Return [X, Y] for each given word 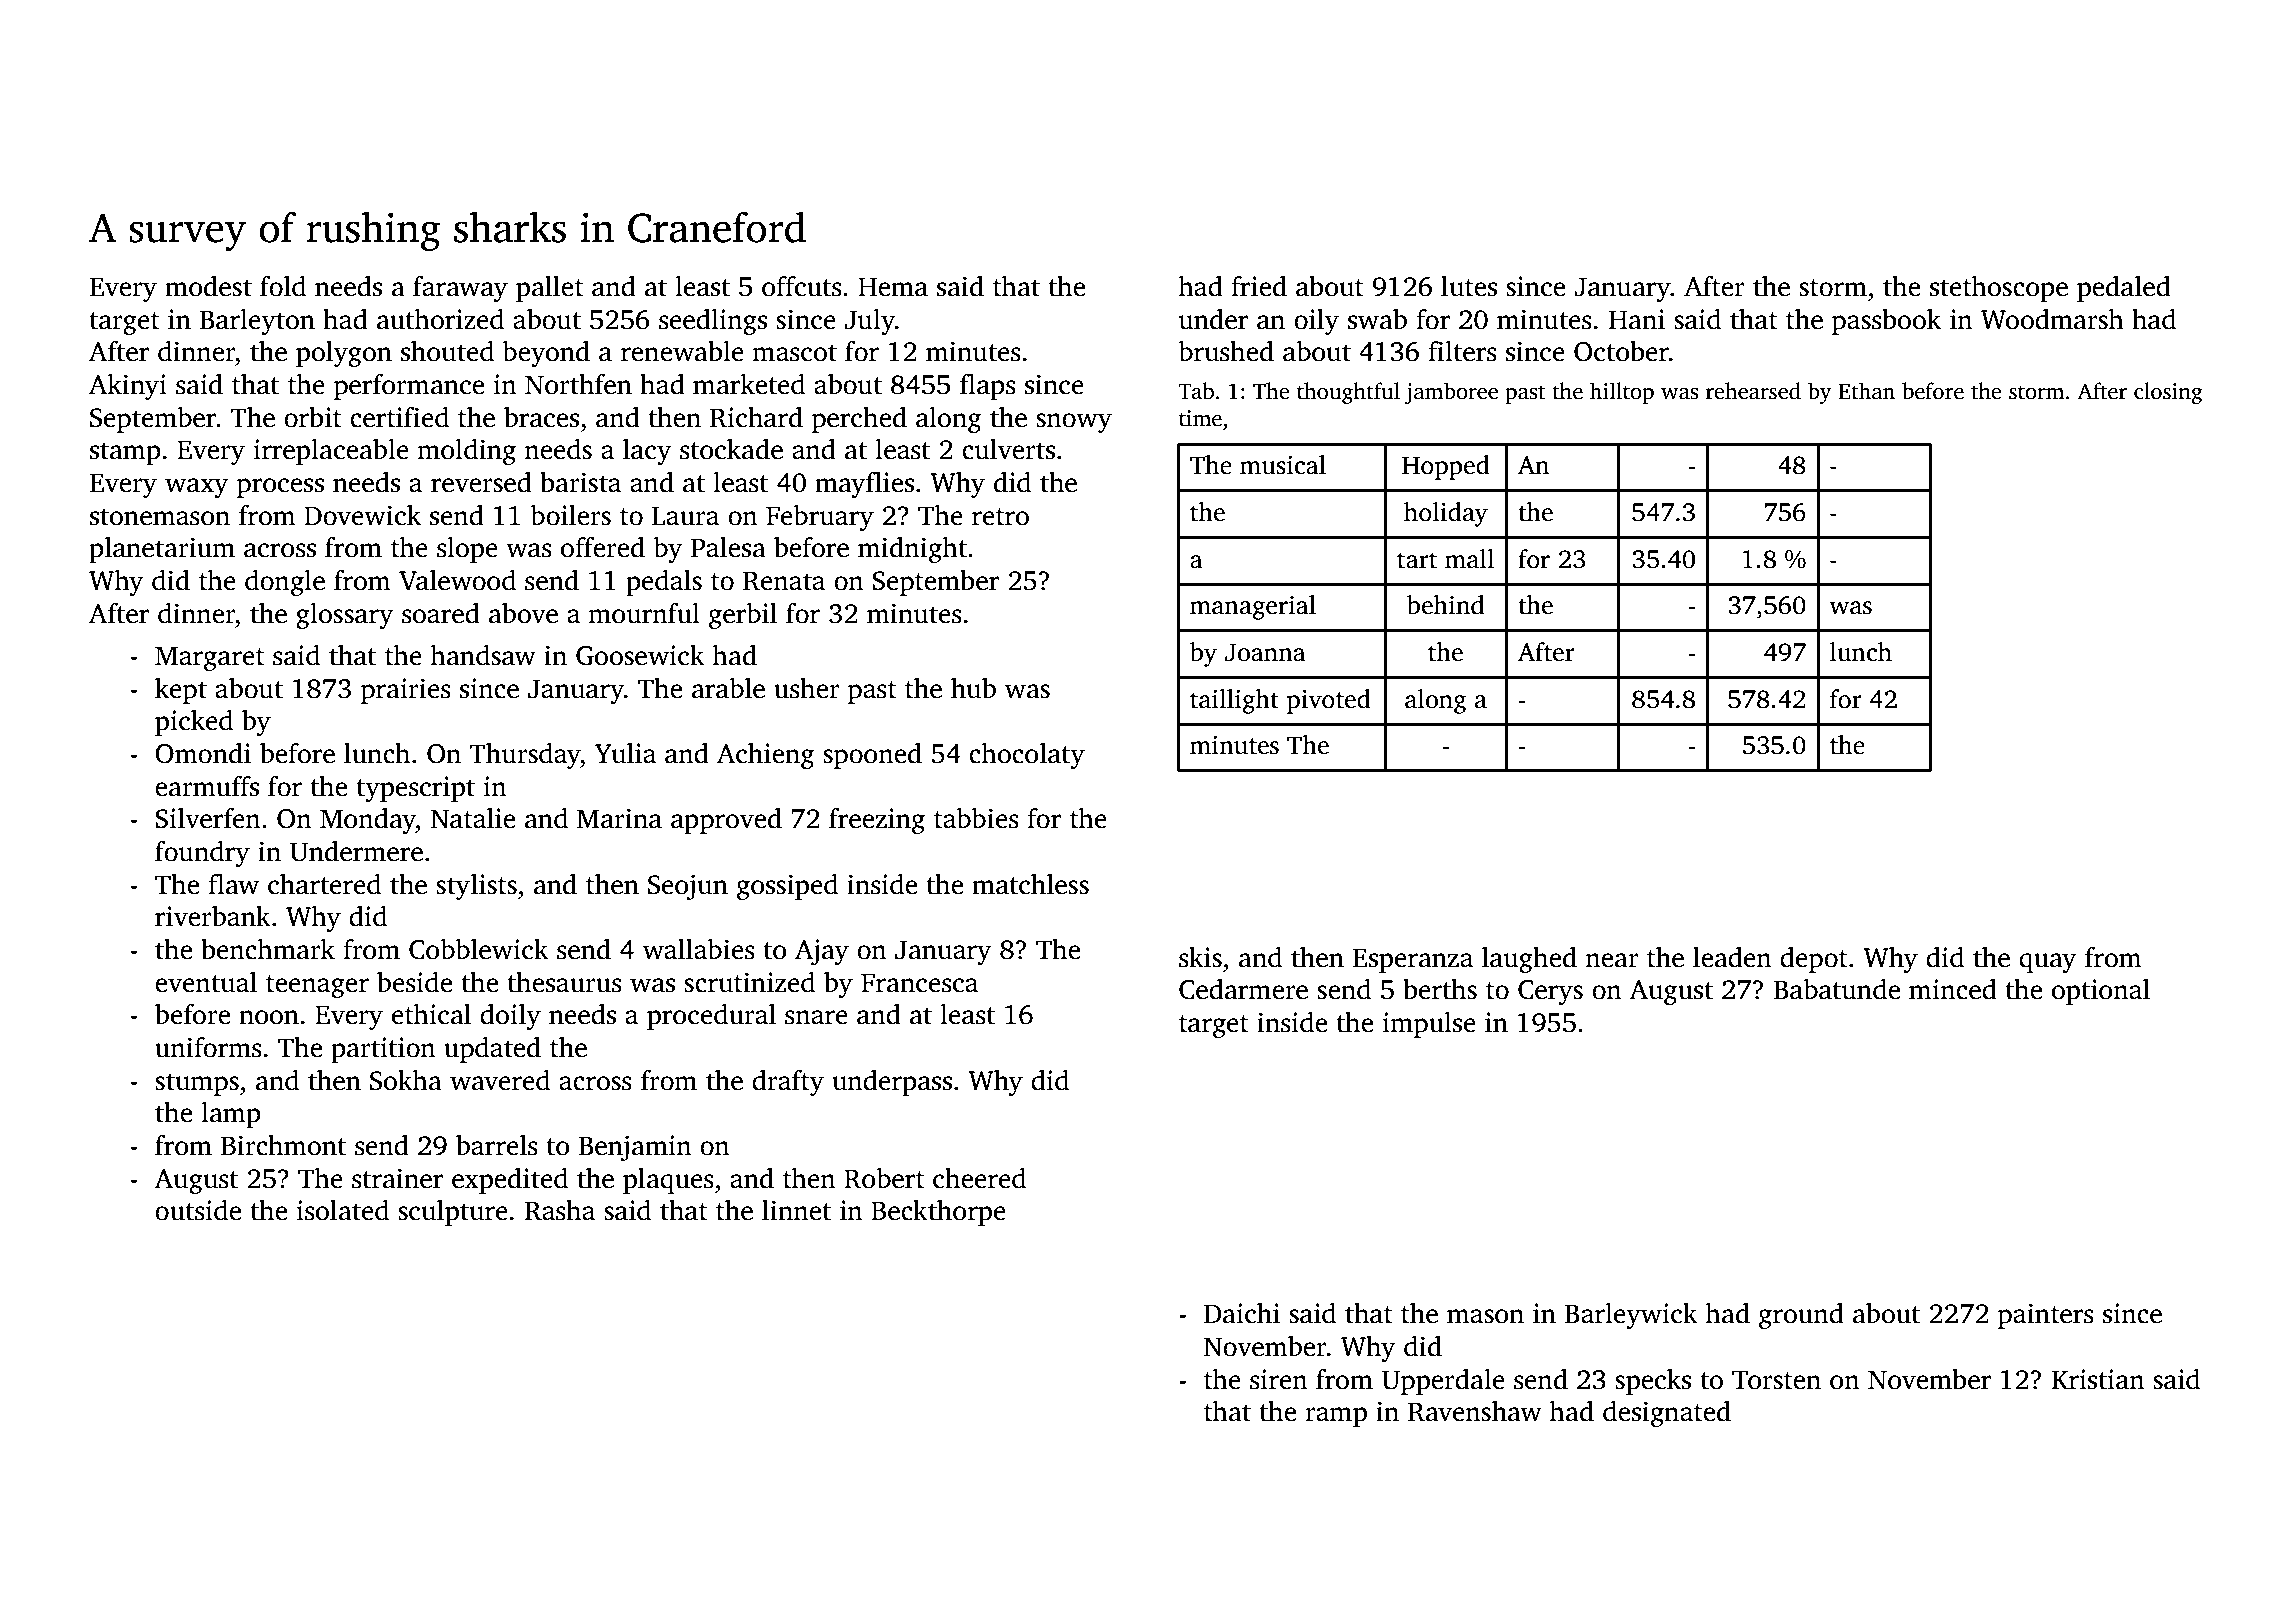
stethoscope [1999, 289]
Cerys [1550, 992]
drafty [788, 1083]
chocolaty [1027, 756]
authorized [440, 319]
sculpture [453, 1213]
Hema [893, 287]
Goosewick [640, 655]
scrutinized [749, 982]
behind [1445, 605]
